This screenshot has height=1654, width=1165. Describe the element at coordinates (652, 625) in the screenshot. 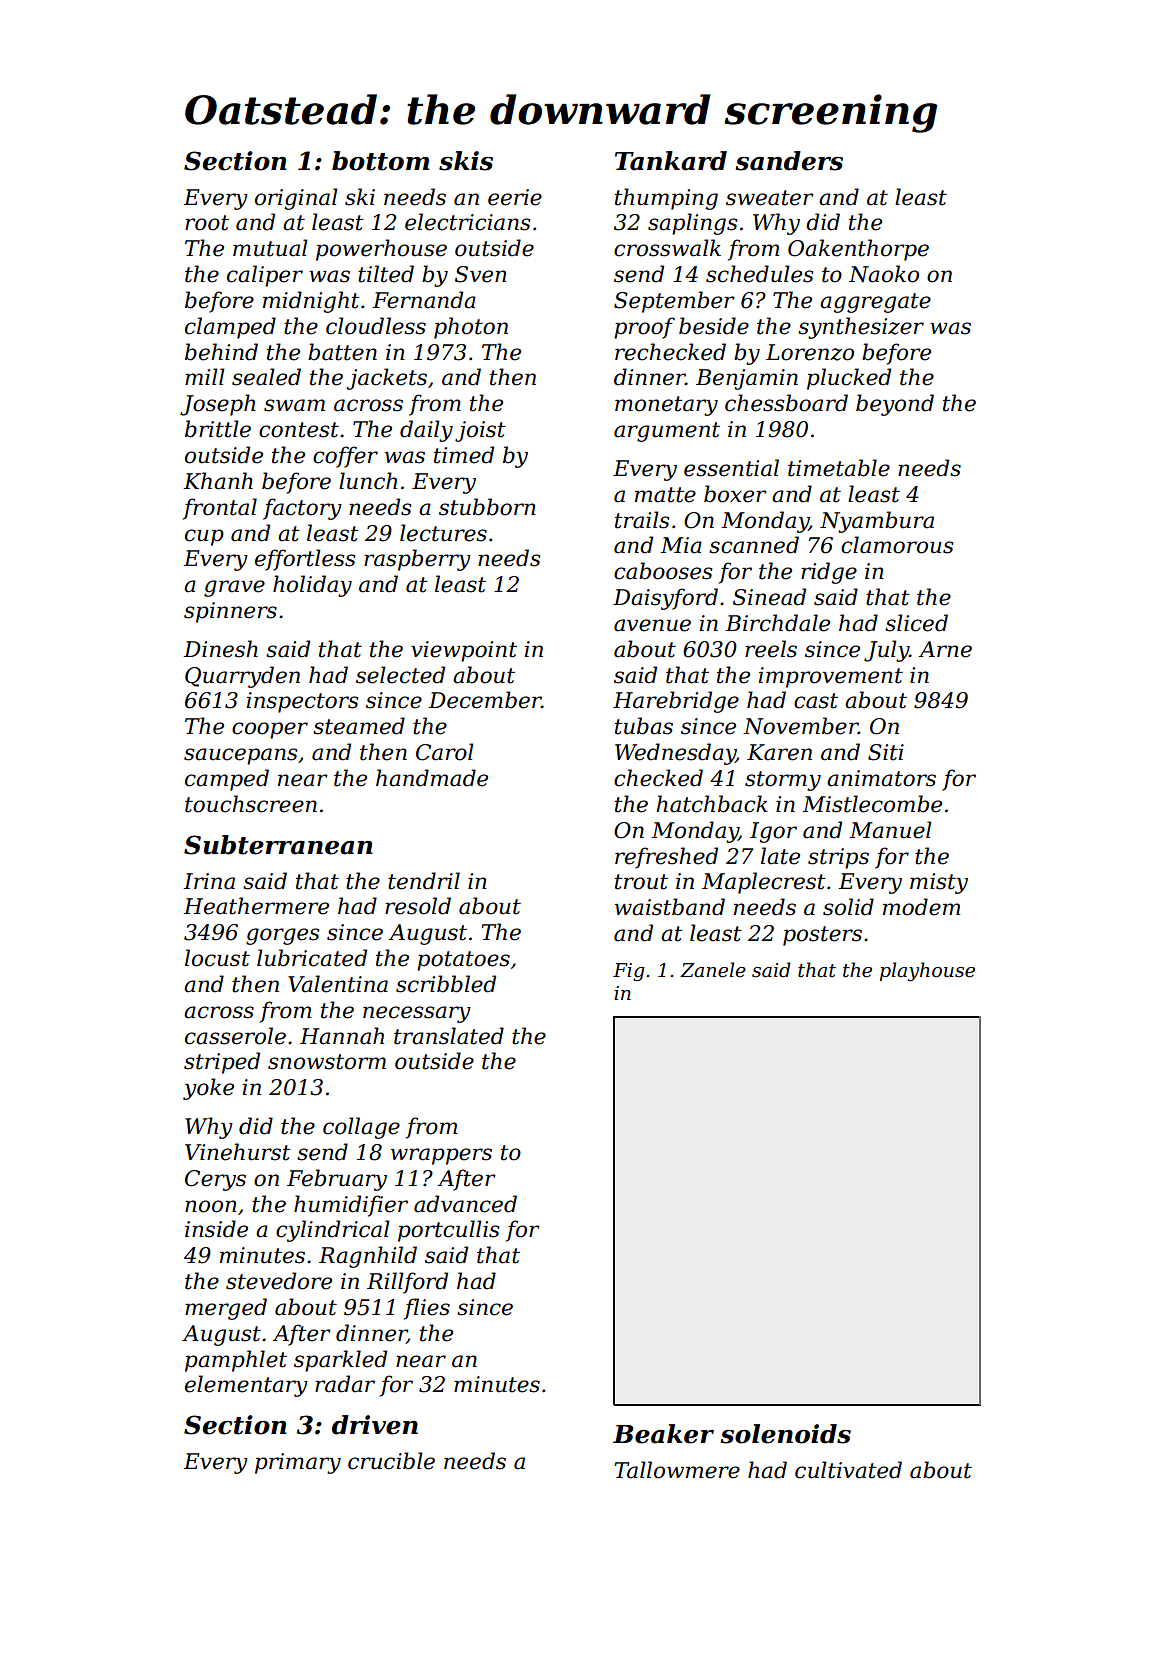

I see `avenue` at that location.
